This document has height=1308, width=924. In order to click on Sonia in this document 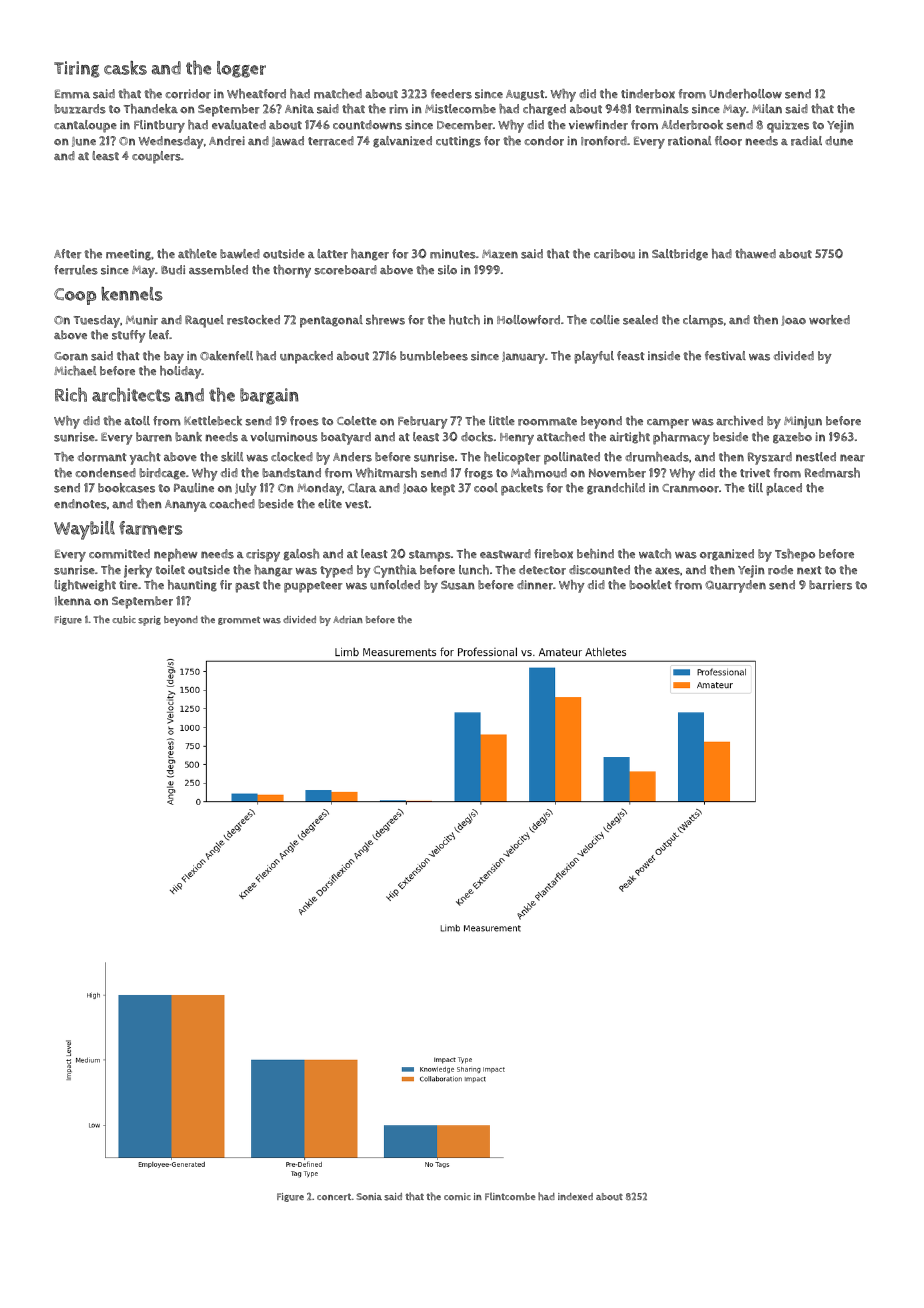, I will do `click(369, 1196)`.
